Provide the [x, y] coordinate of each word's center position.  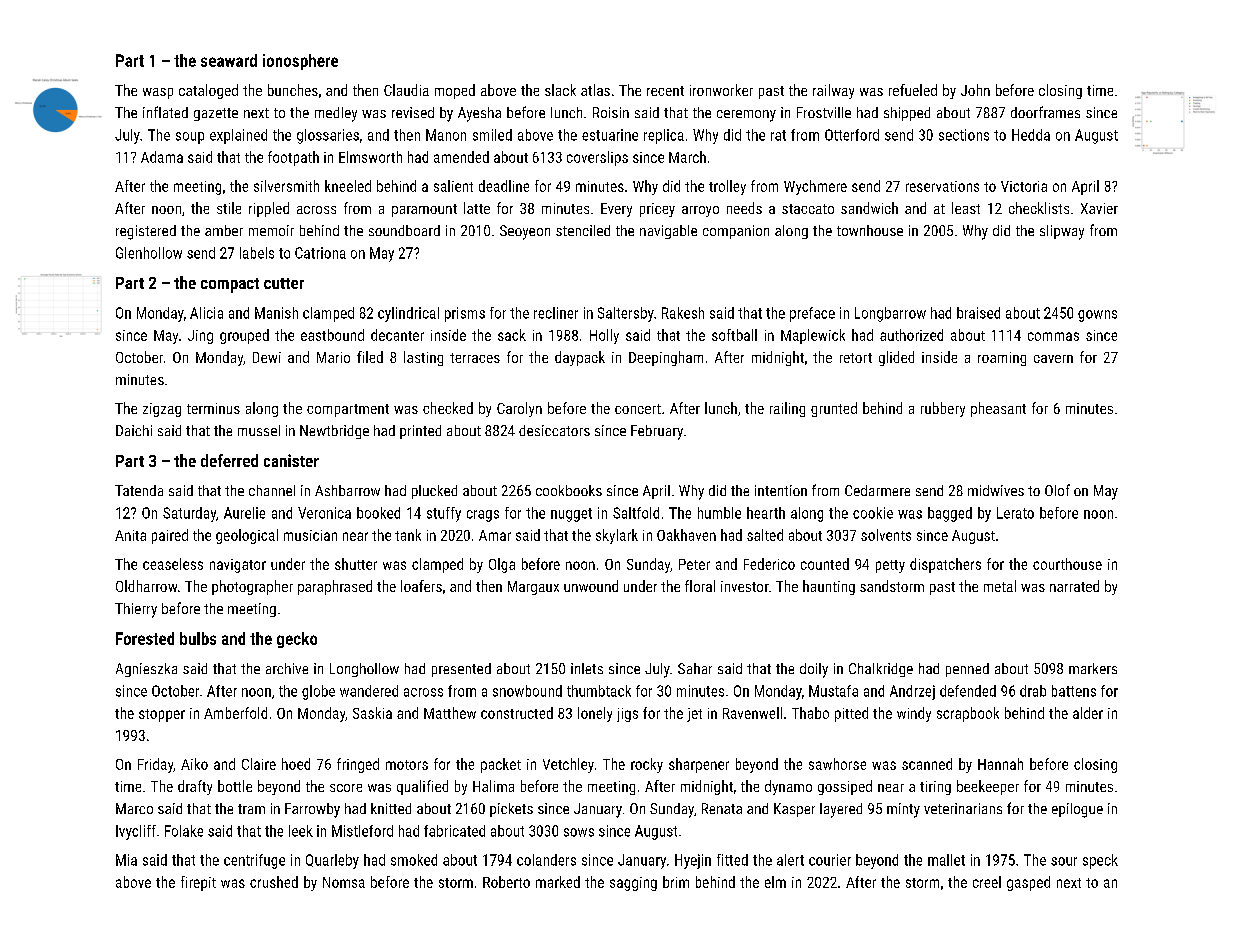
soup [190, 138]
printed [420, 432]
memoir [271, 230]
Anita [130, 535]
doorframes [1045, 112]
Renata [722, 808]
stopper [162, 715]
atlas [595, 90]
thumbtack [599, 691]
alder [1088, 713]
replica [664, 136]
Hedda [1031, 135]
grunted [834, 409]
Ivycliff [136, 832]
